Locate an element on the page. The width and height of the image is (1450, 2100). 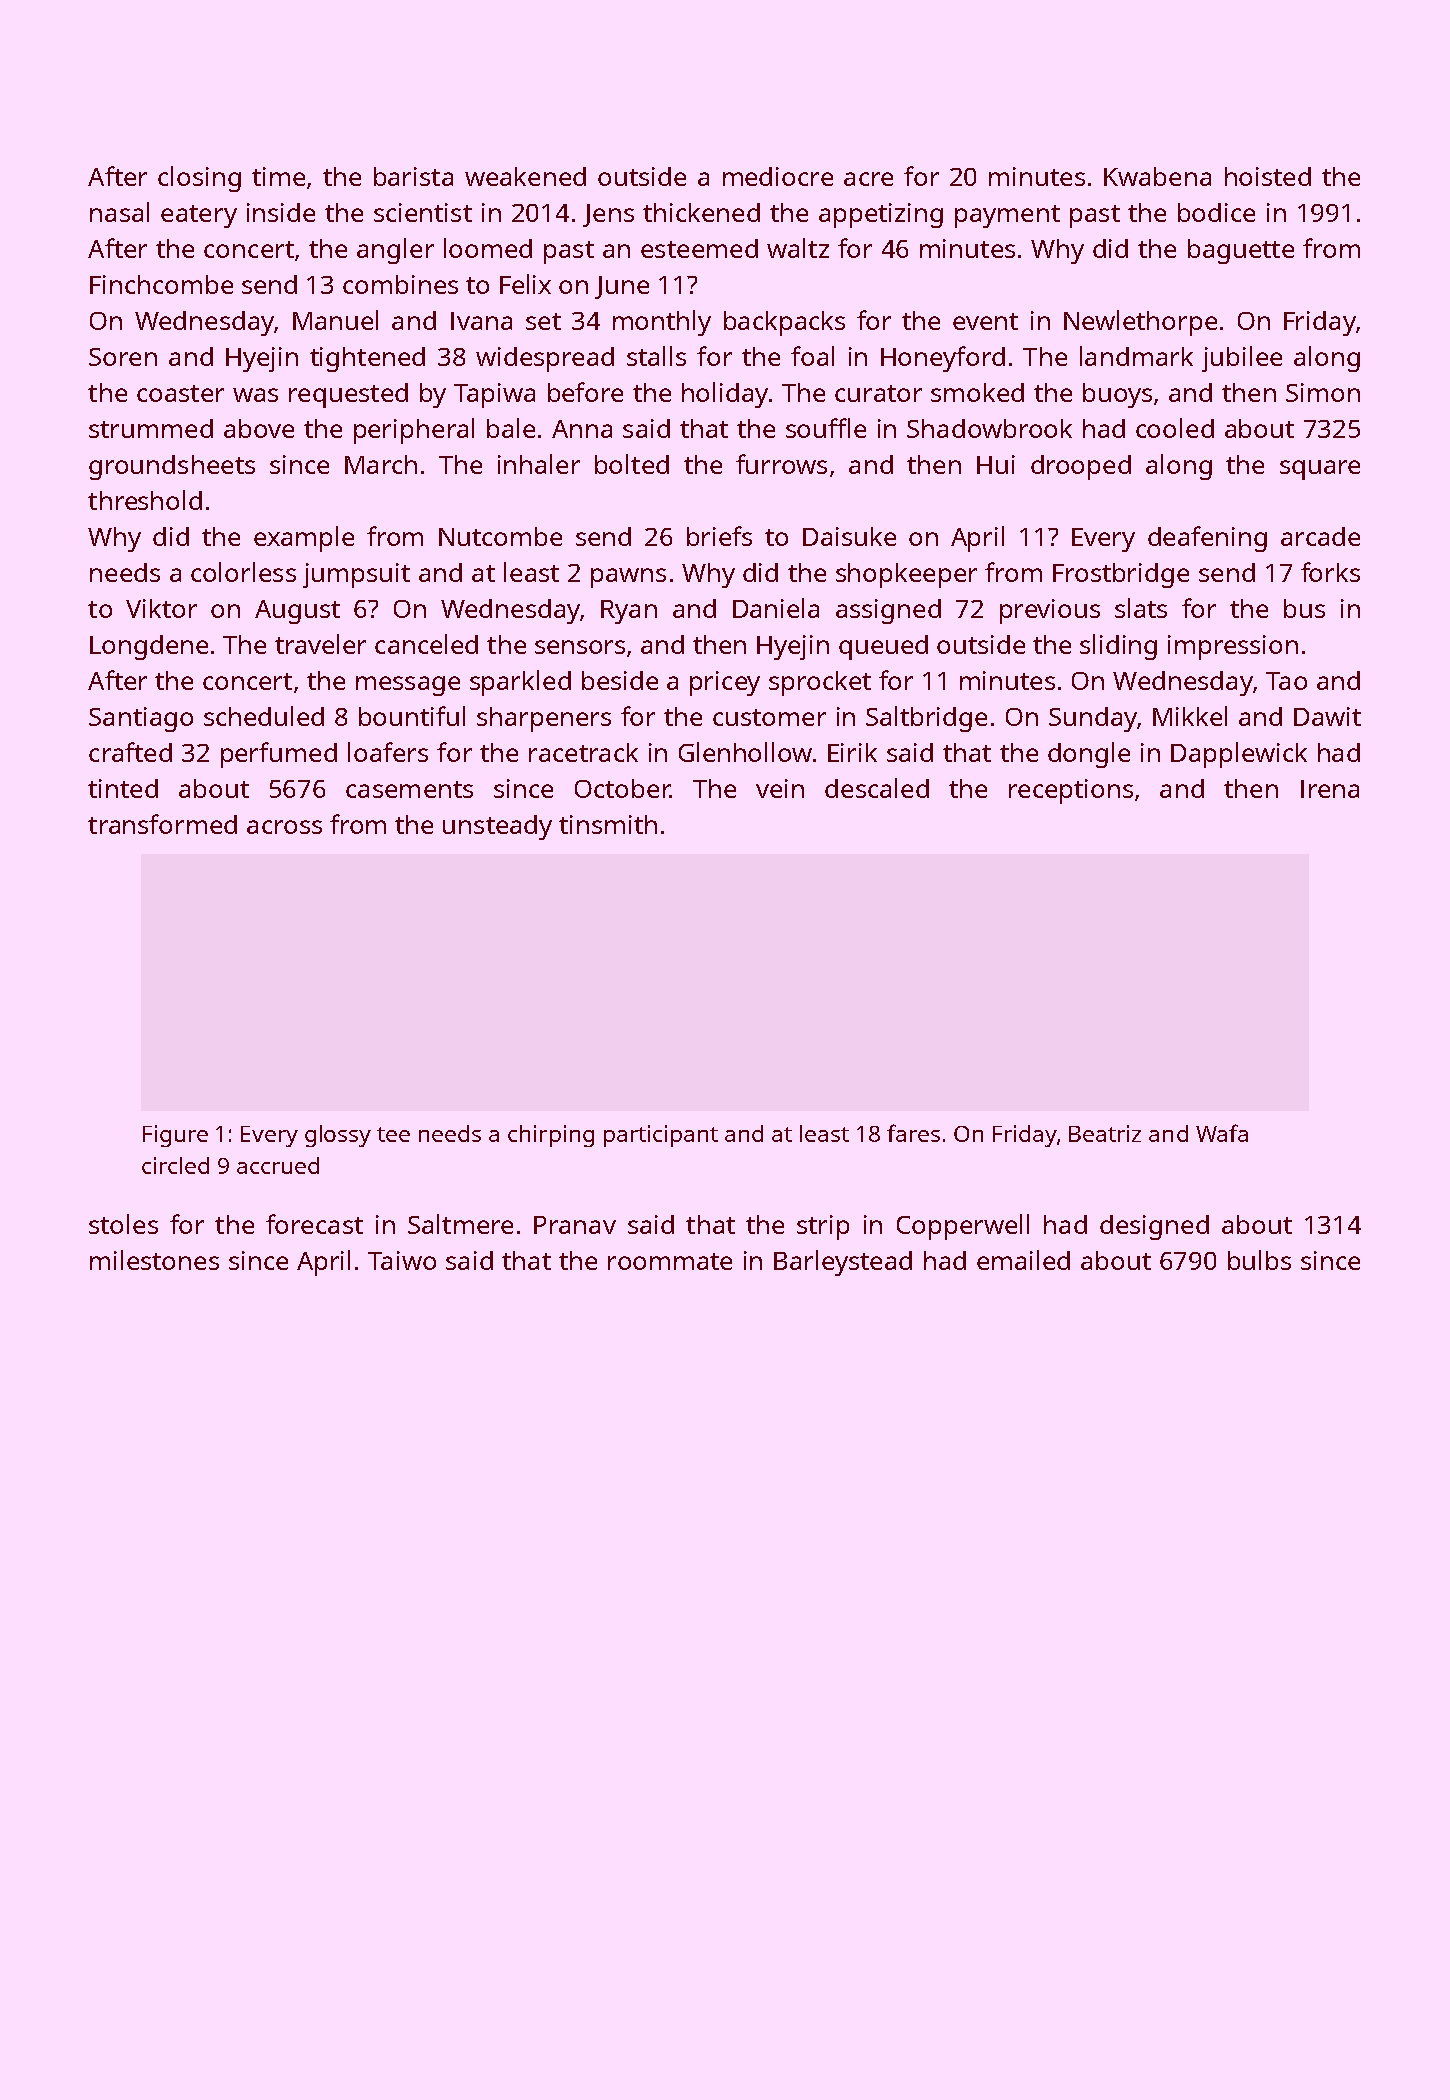
receptions is located at coordinates (1071, 791).
